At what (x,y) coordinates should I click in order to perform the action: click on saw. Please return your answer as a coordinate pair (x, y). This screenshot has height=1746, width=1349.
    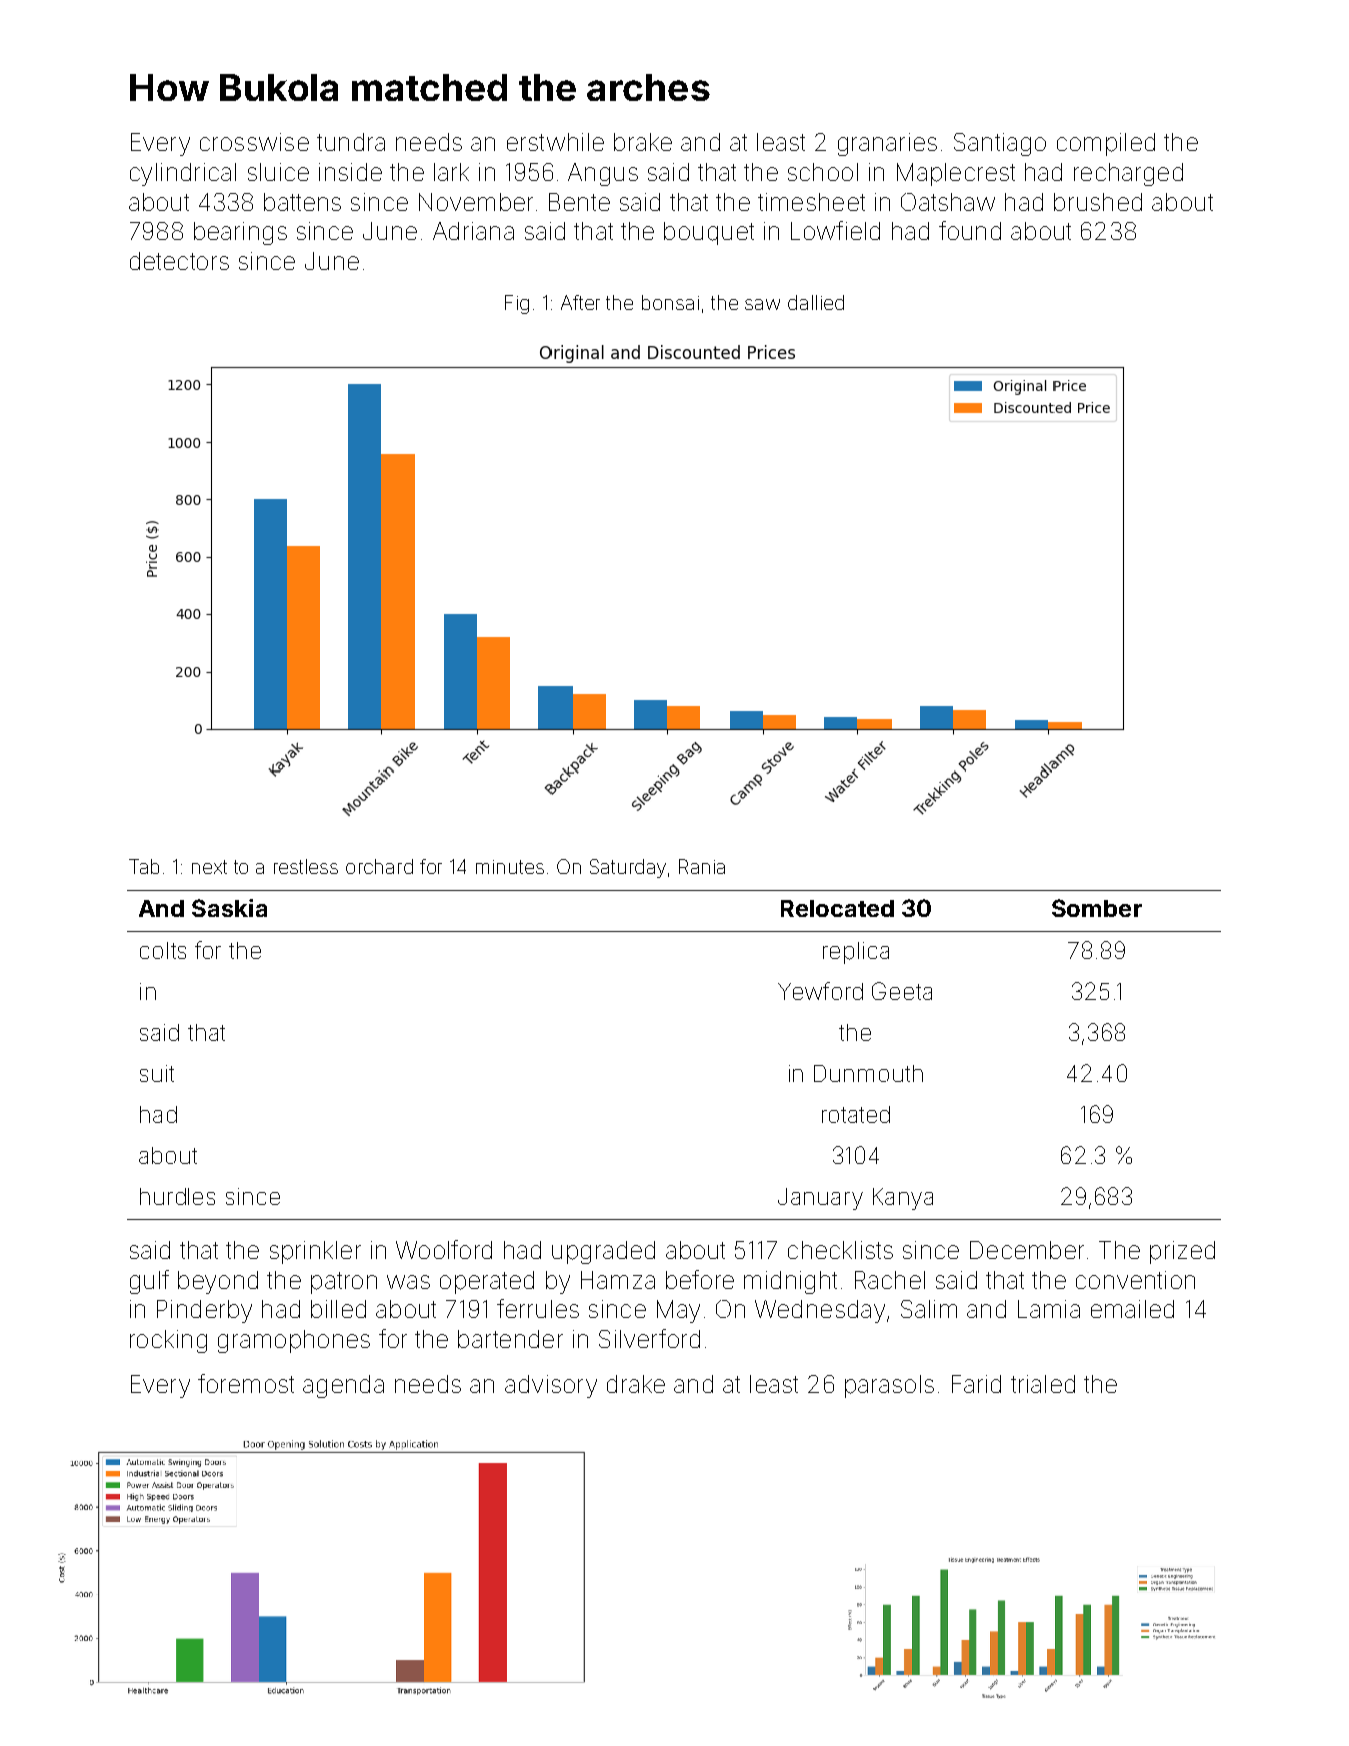
    Looking at the image, I should click on (762, 304).
